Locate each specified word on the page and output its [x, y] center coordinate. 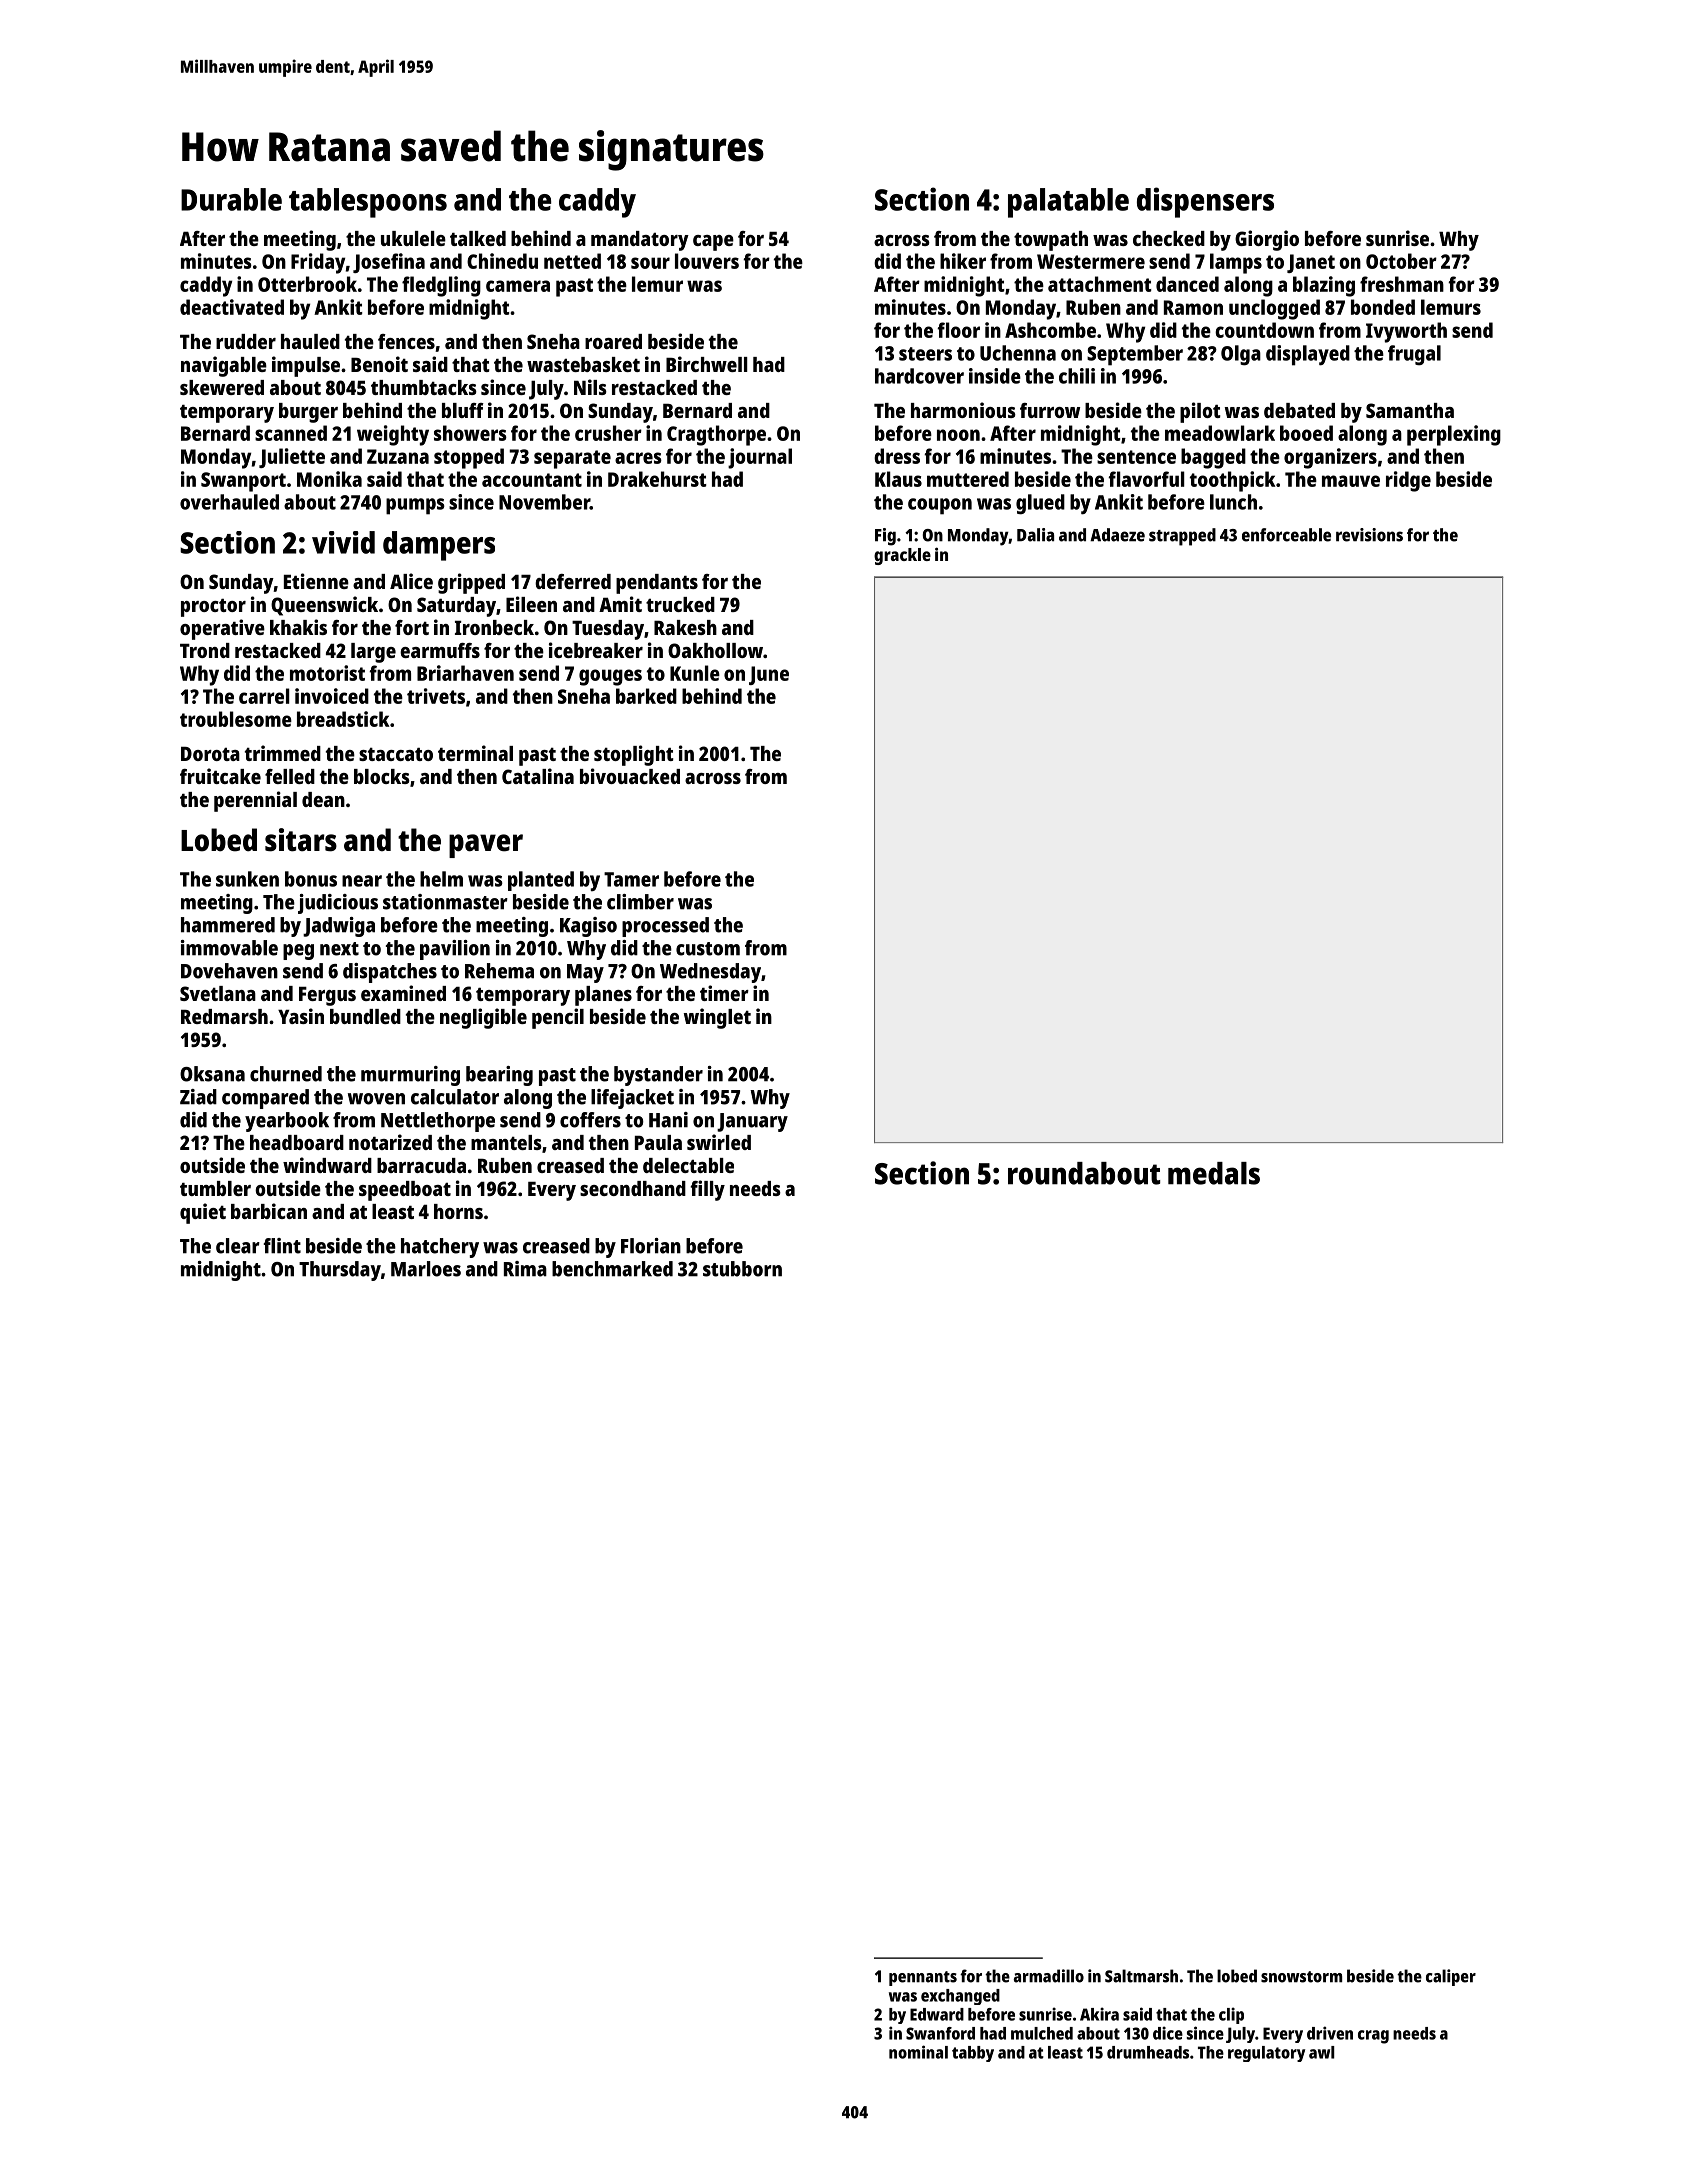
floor [958, 330]
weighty [393, 435]
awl [1322, 2052]
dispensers [1205, 202]
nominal [918, 2052]
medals [1214, 1173]
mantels [506, 1142]
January [752, 1122]
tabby [973, 2054]
